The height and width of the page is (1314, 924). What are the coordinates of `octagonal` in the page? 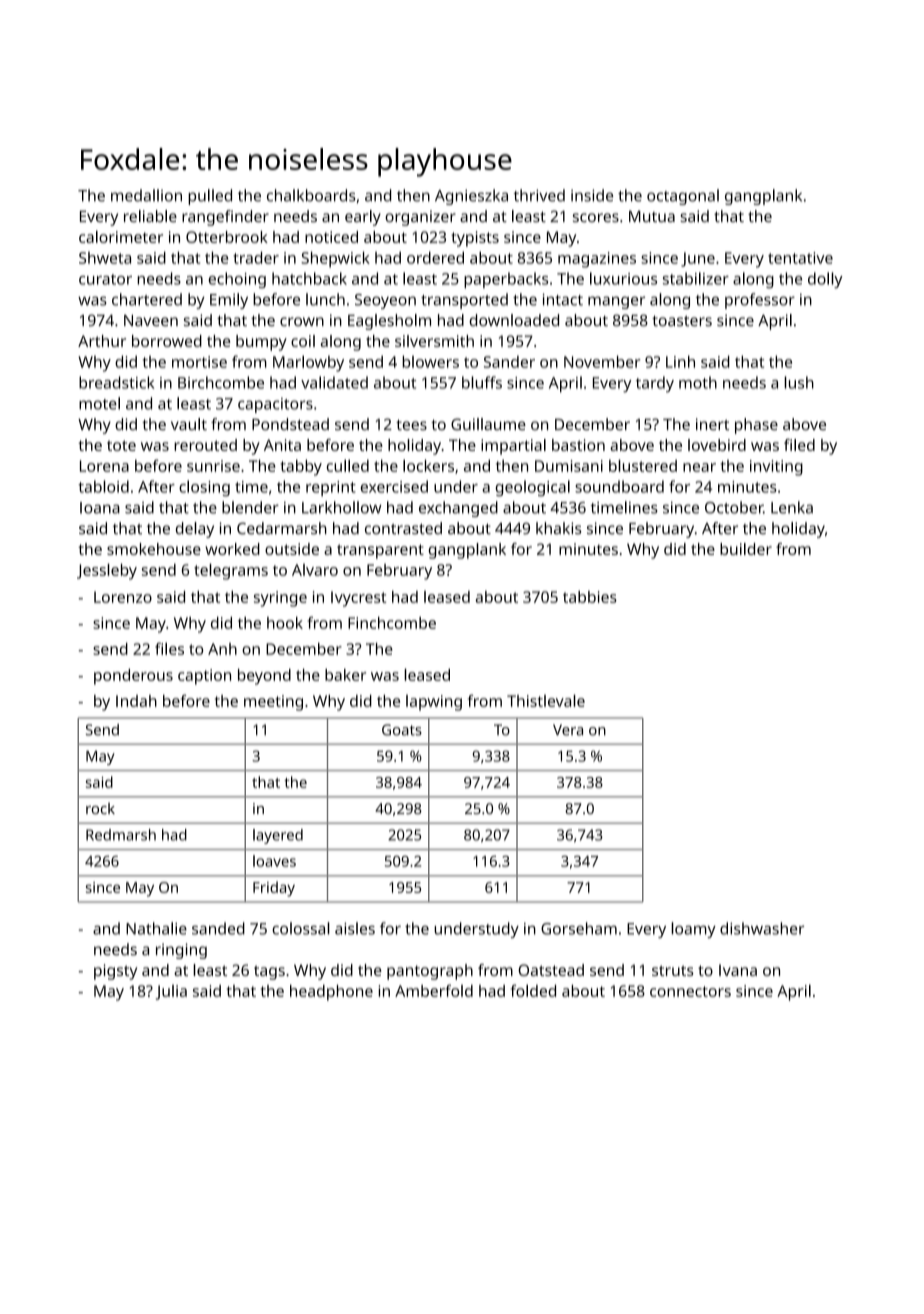 It's located at (683, 197).
